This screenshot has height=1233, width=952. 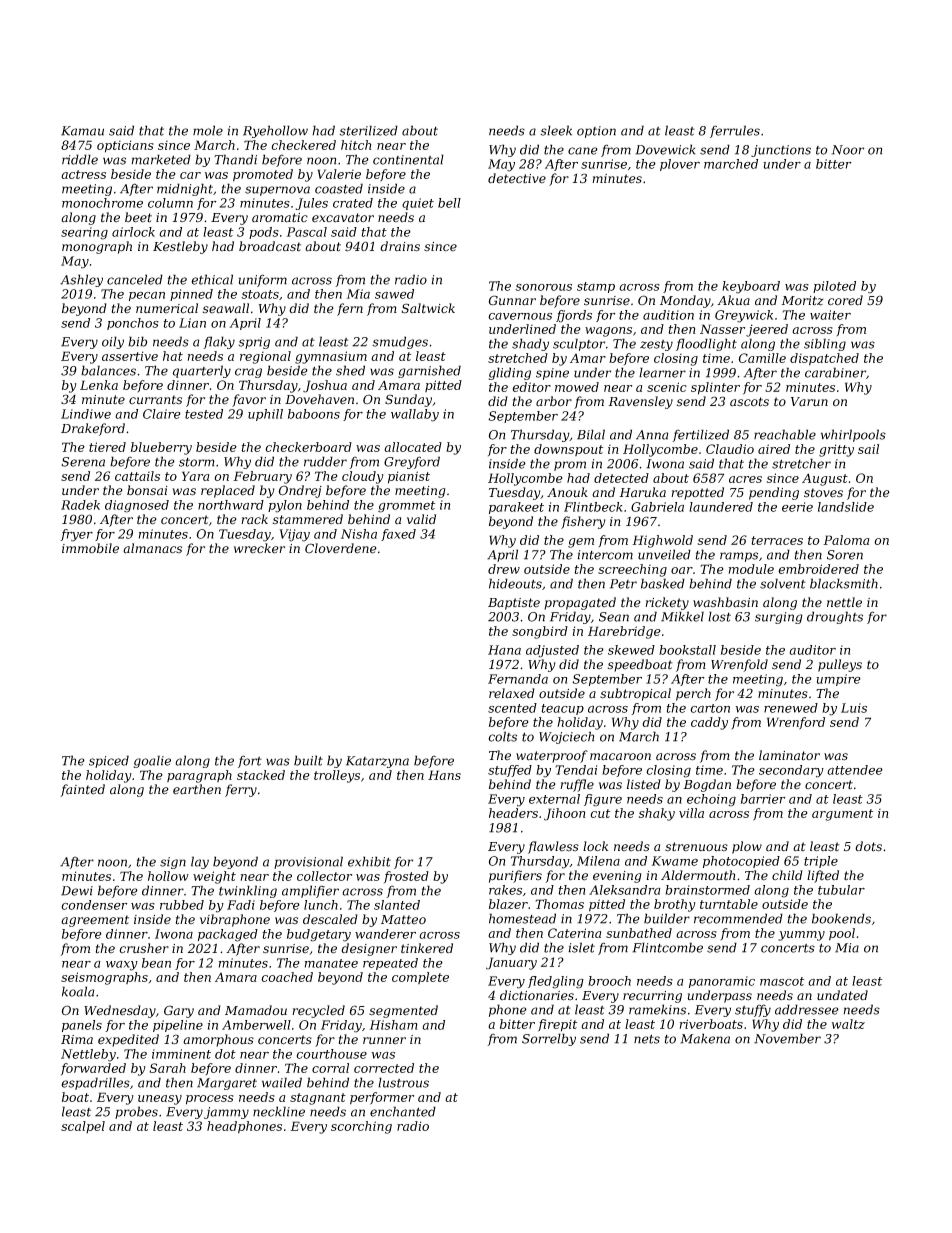 I want to click on piloted, so click(x=834, y=287).
